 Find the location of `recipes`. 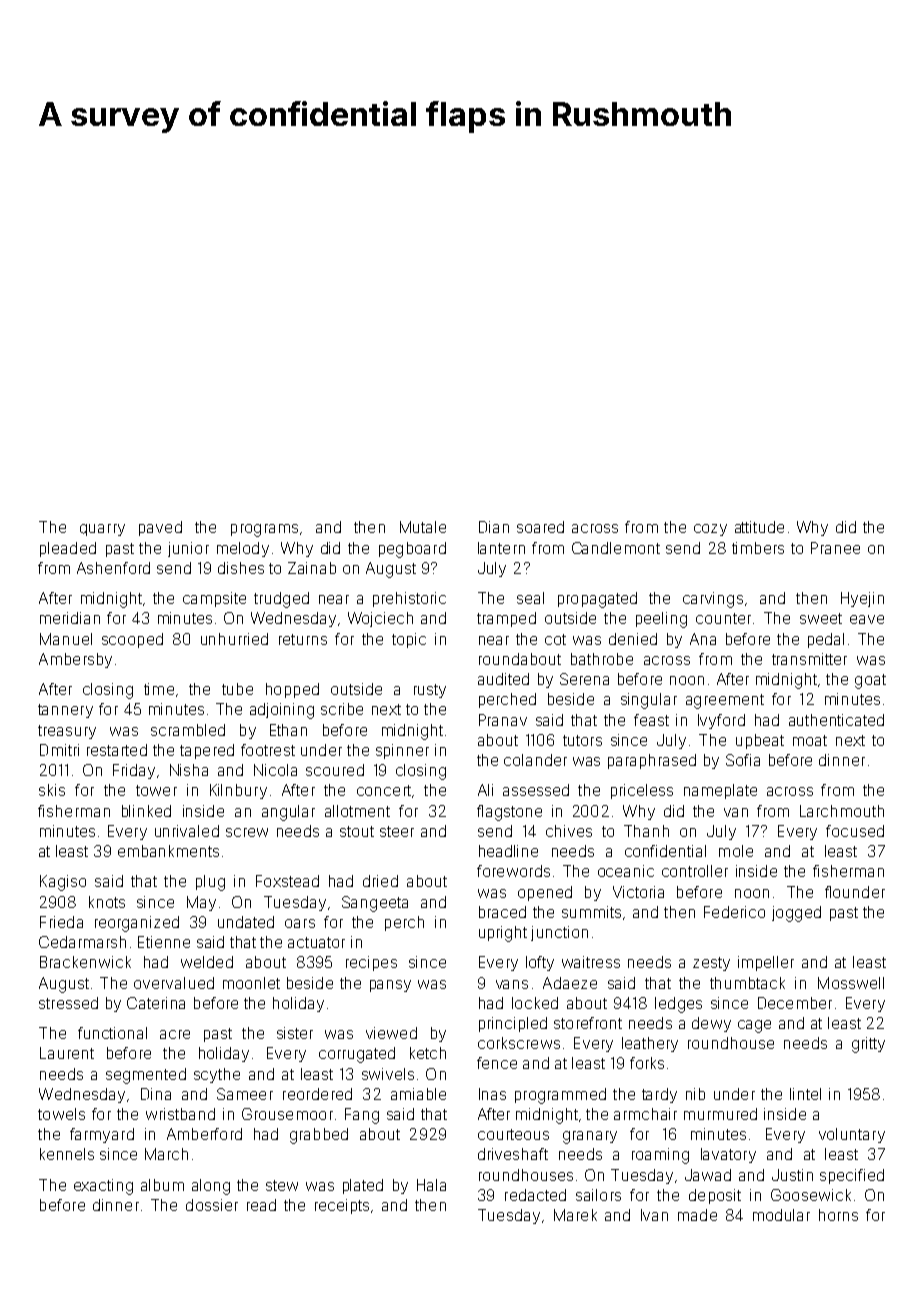

recipes is located at coordinates (371, 963).
